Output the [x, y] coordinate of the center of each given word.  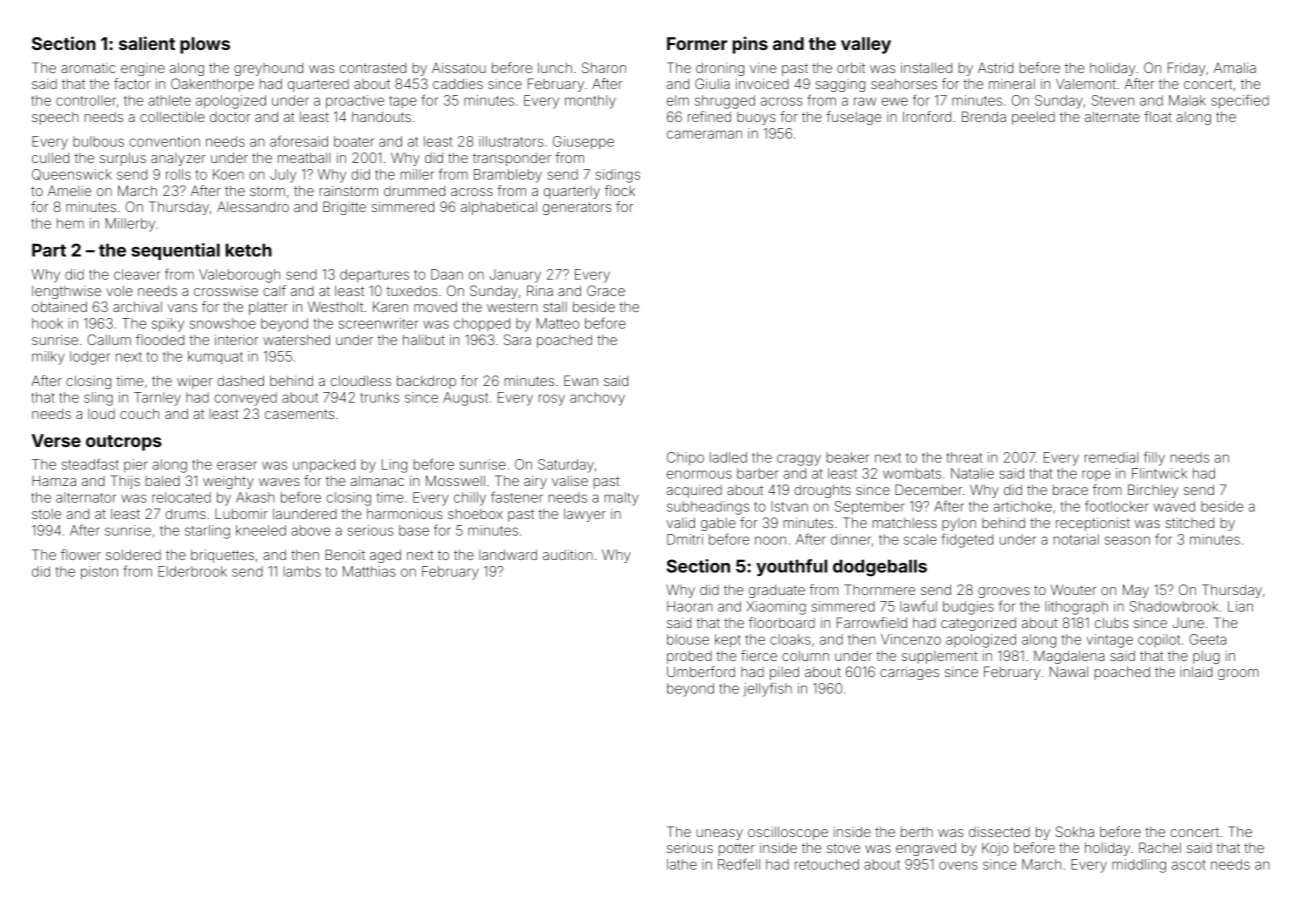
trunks [380, 397]
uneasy [720, 834]
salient [147, 43]
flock [620, 190]
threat [965, 457]
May [1136, 591]
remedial [1112, 457]
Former [697, 43]
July [283, 176]
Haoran [690, 606]
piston [99, 573]
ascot [1189, 865]
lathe [682, 864]
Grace [606, 290]
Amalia [1235, 67]
